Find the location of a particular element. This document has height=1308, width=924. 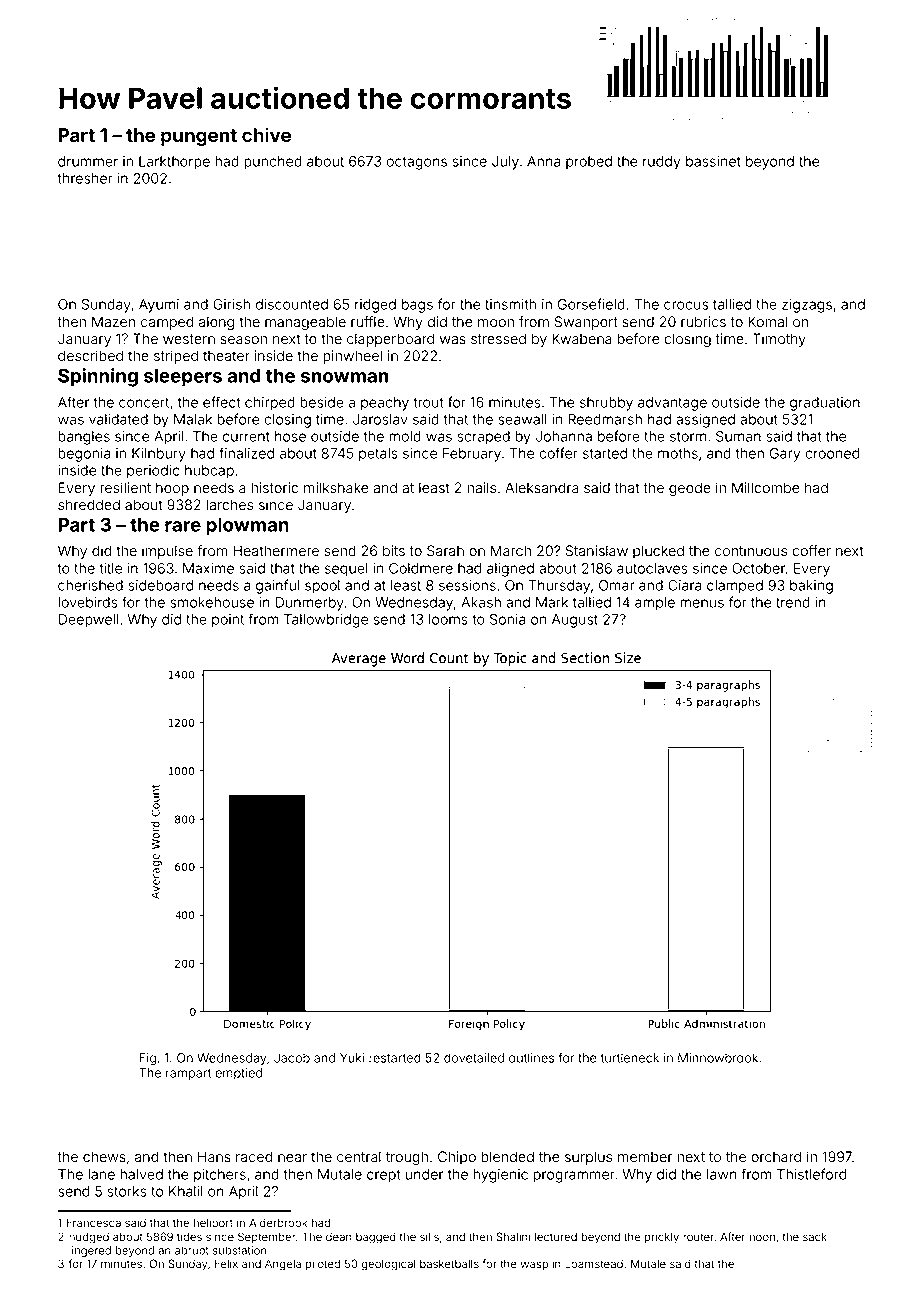

pungent is located at coordinates (199, 137).
